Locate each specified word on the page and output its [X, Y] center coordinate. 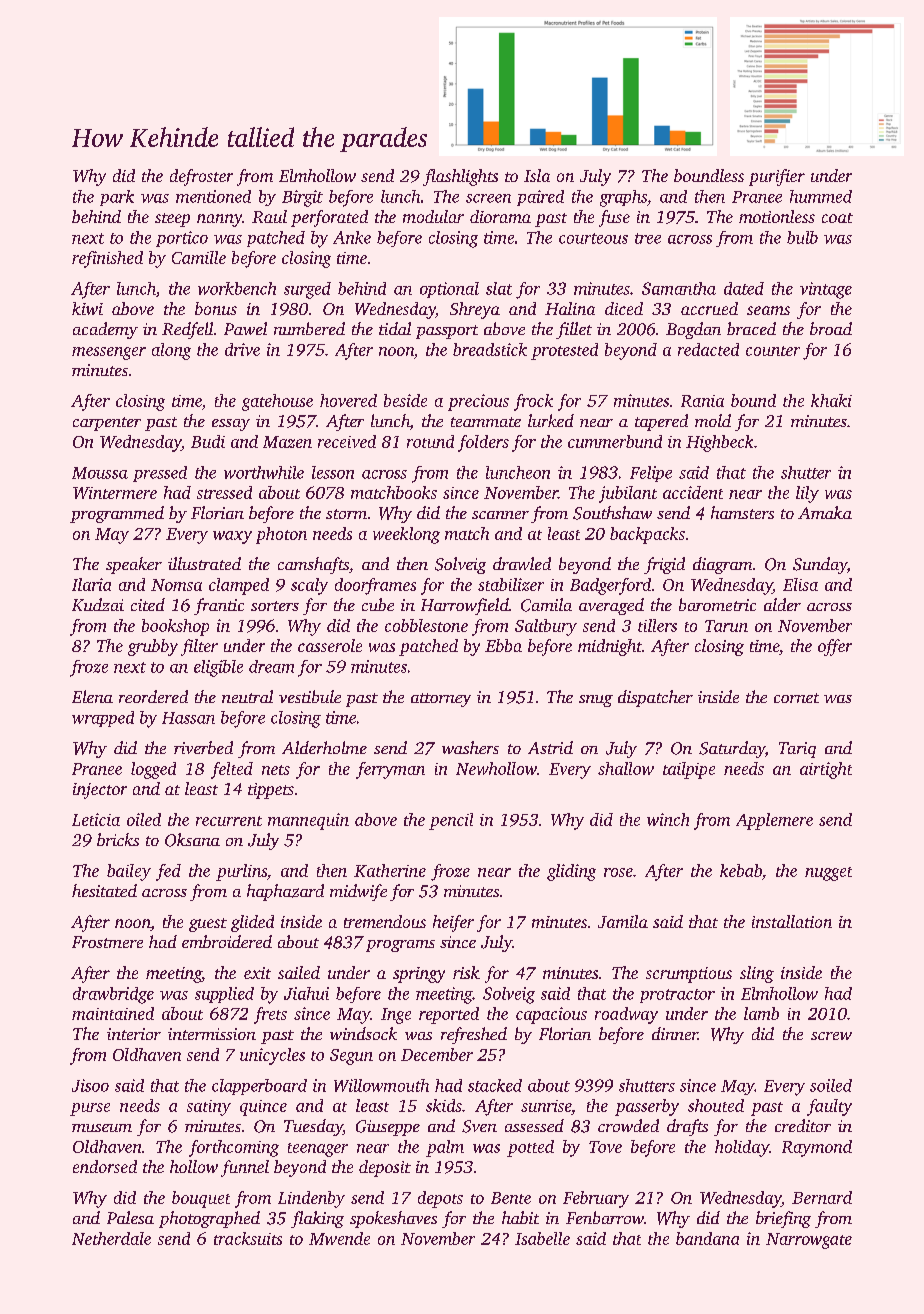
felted [232, 770]
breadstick [490, 349]
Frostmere [107, 942]
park [117, 198]
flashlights [460, 177]
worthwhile [264, 472]
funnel [245, 1168]
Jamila [623, 921]
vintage [826, 290]
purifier [777, 177]
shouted [716, 1105]
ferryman [390, 770]
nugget [828, 874]
